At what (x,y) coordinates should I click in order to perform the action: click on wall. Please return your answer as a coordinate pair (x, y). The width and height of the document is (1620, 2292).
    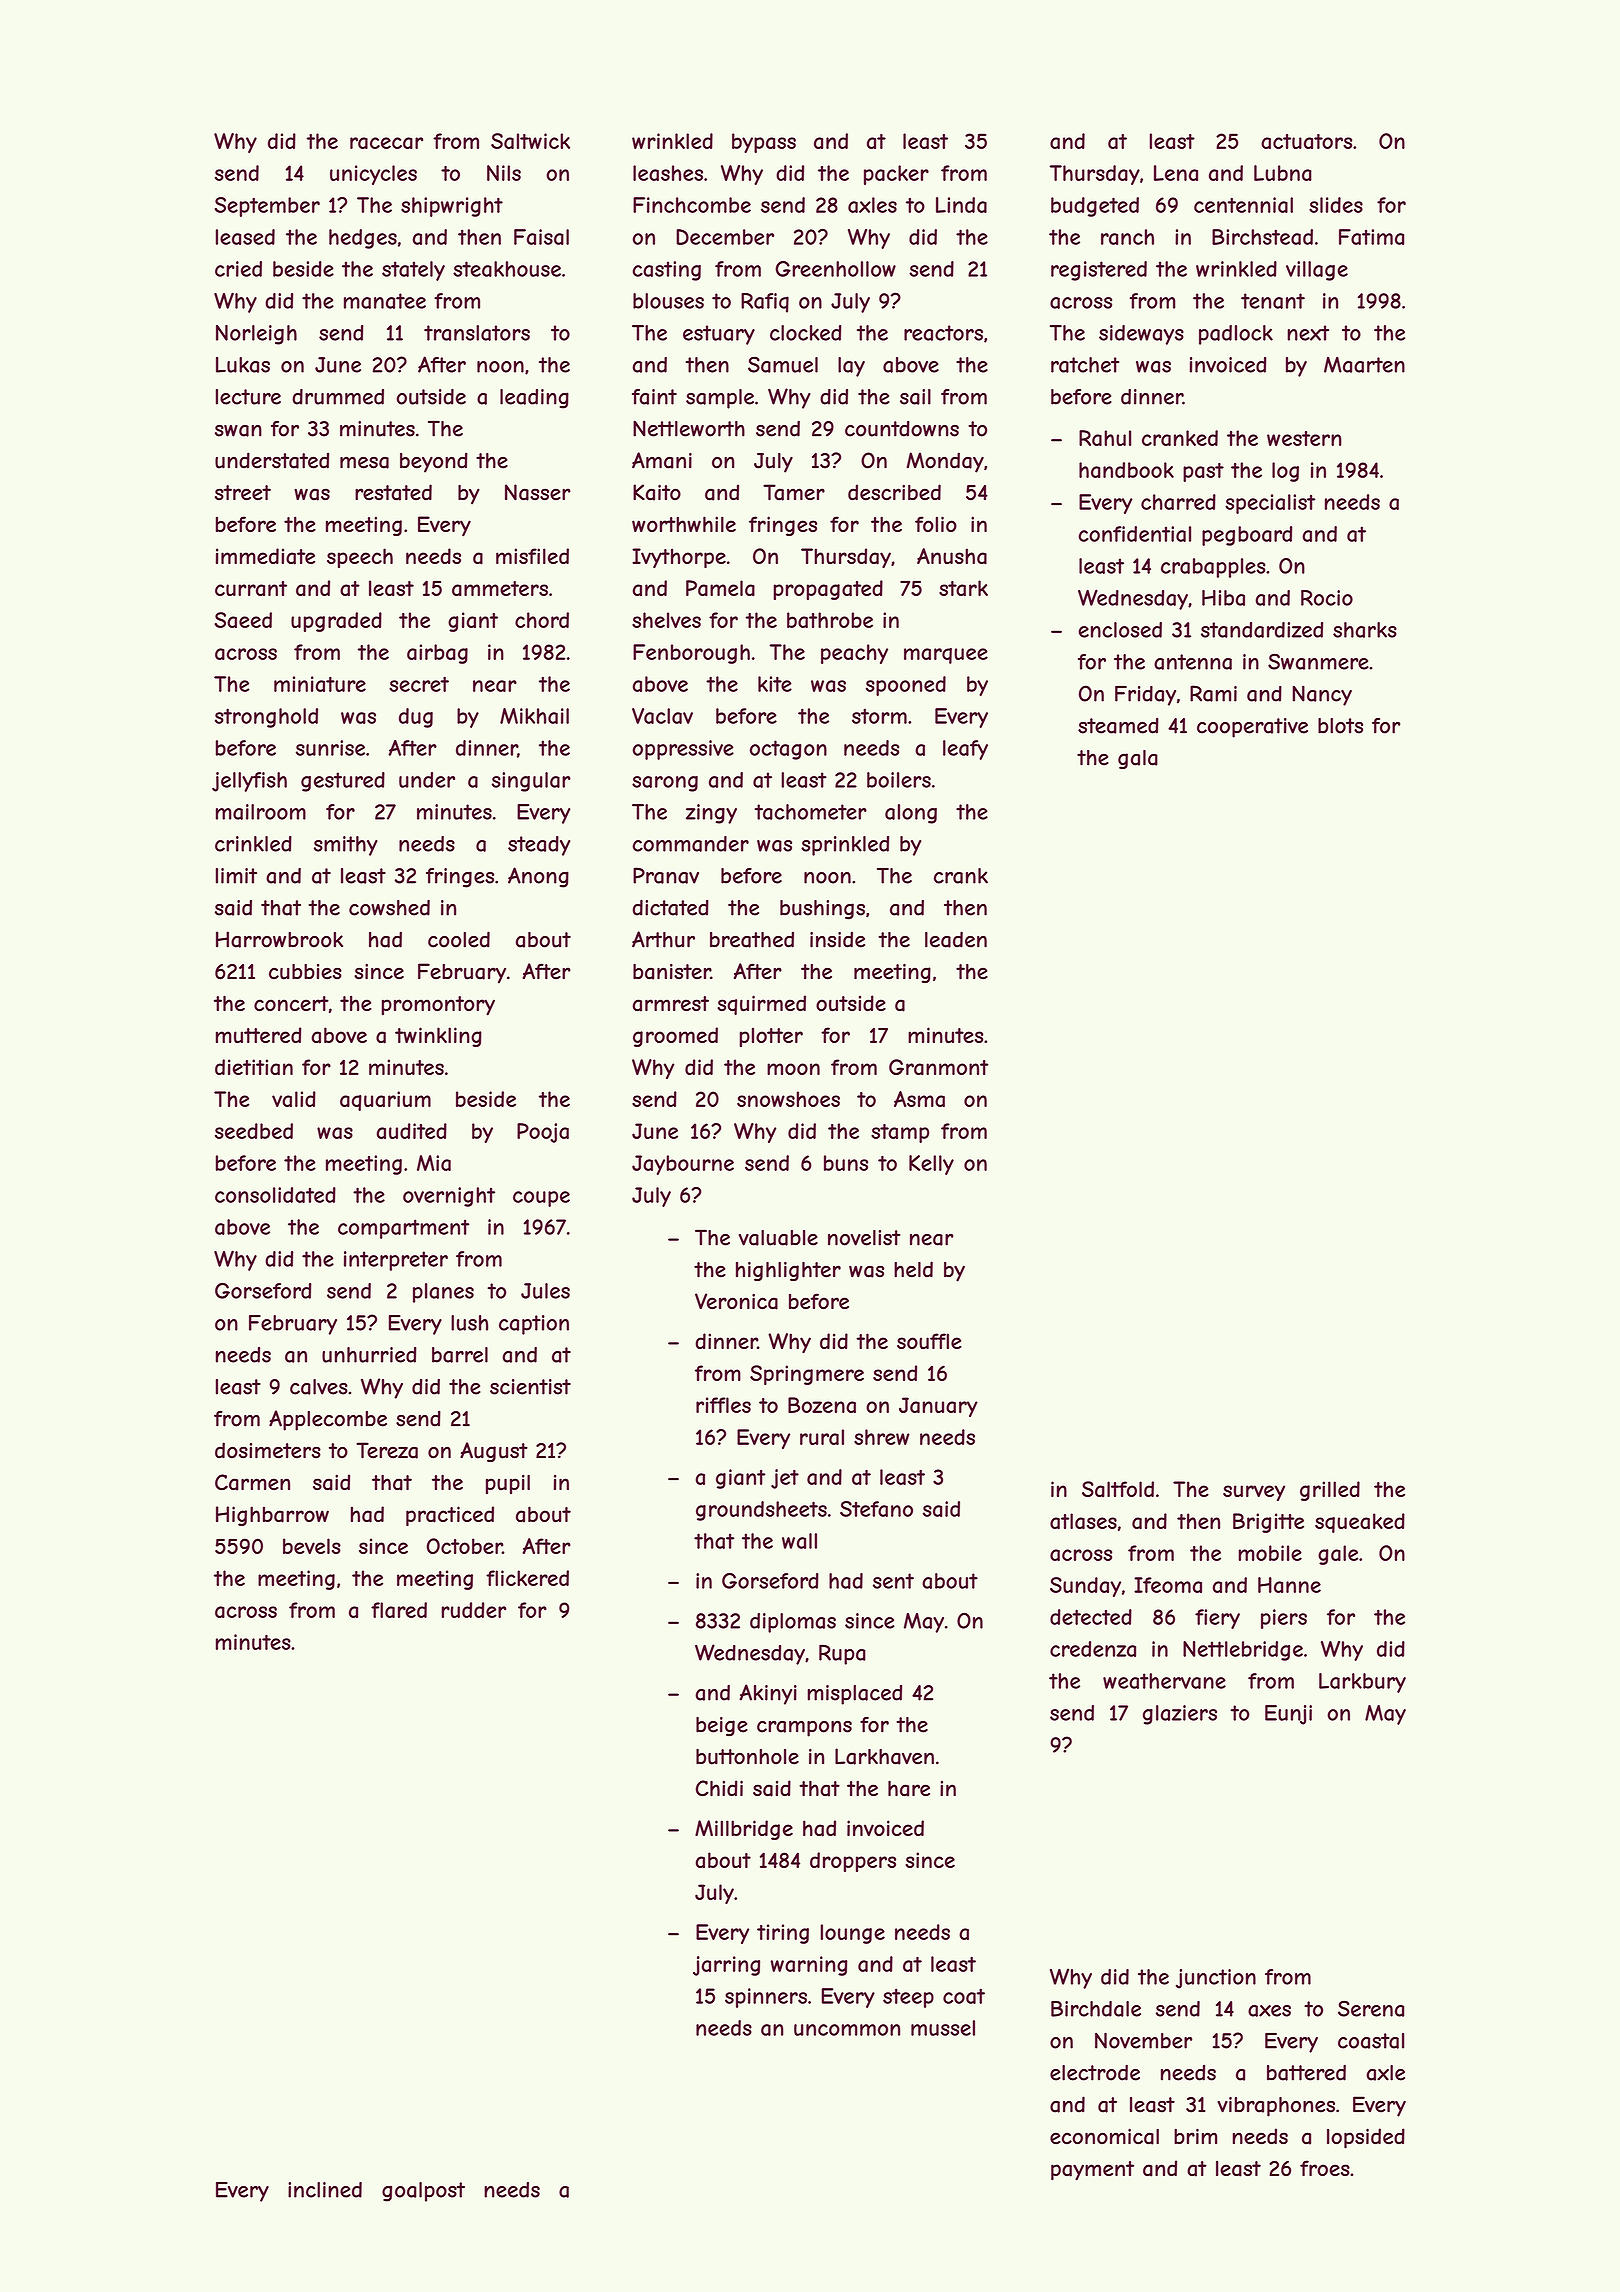
    Looking at the image, I should click on (799, 1541).
